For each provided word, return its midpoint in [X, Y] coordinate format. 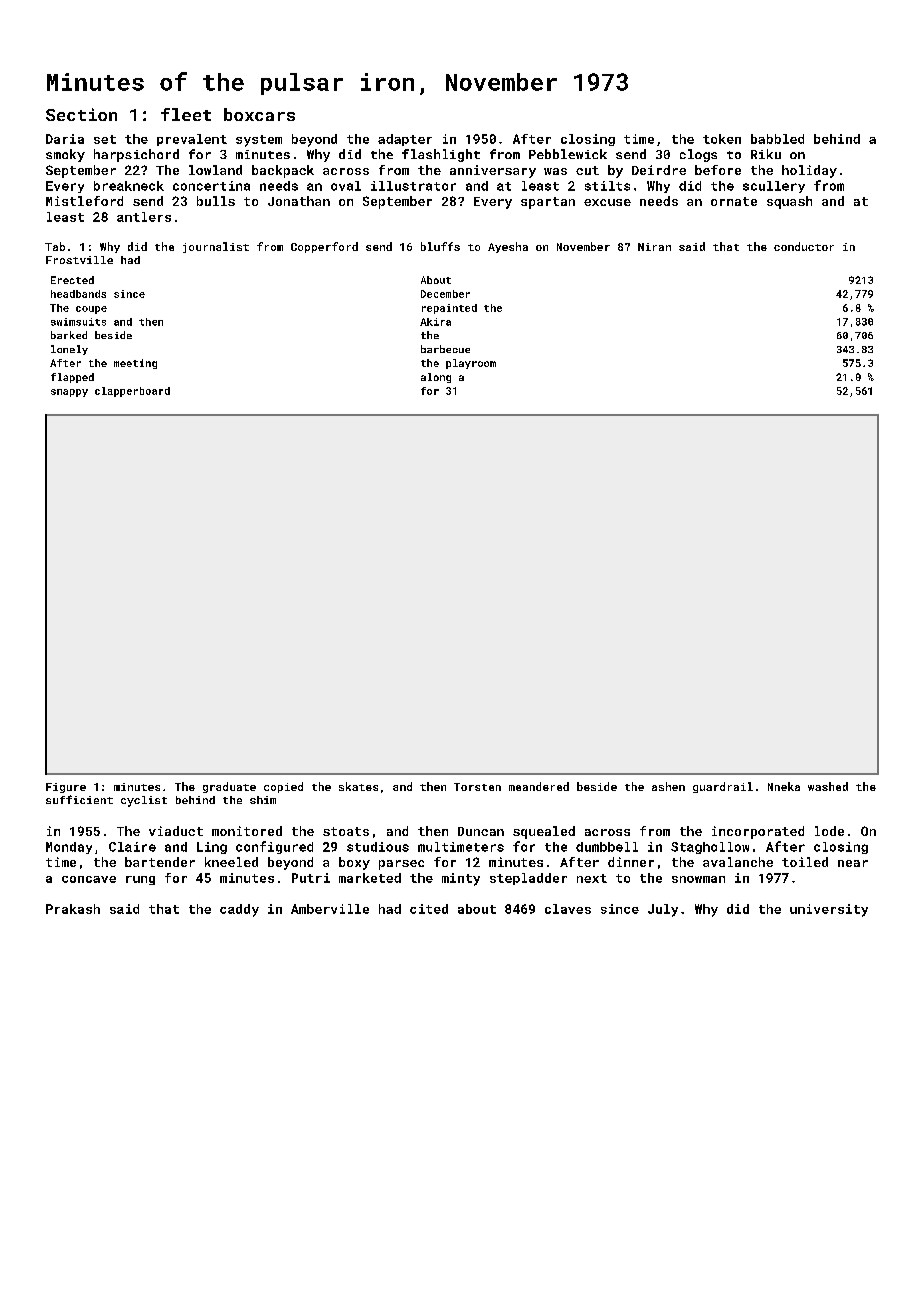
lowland [215, 170]
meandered [539, 786]
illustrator [413, 186]
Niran [654, 247]
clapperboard [132, 392]
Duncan [481, 831]
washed [828, 786]
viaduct [176, 831]
